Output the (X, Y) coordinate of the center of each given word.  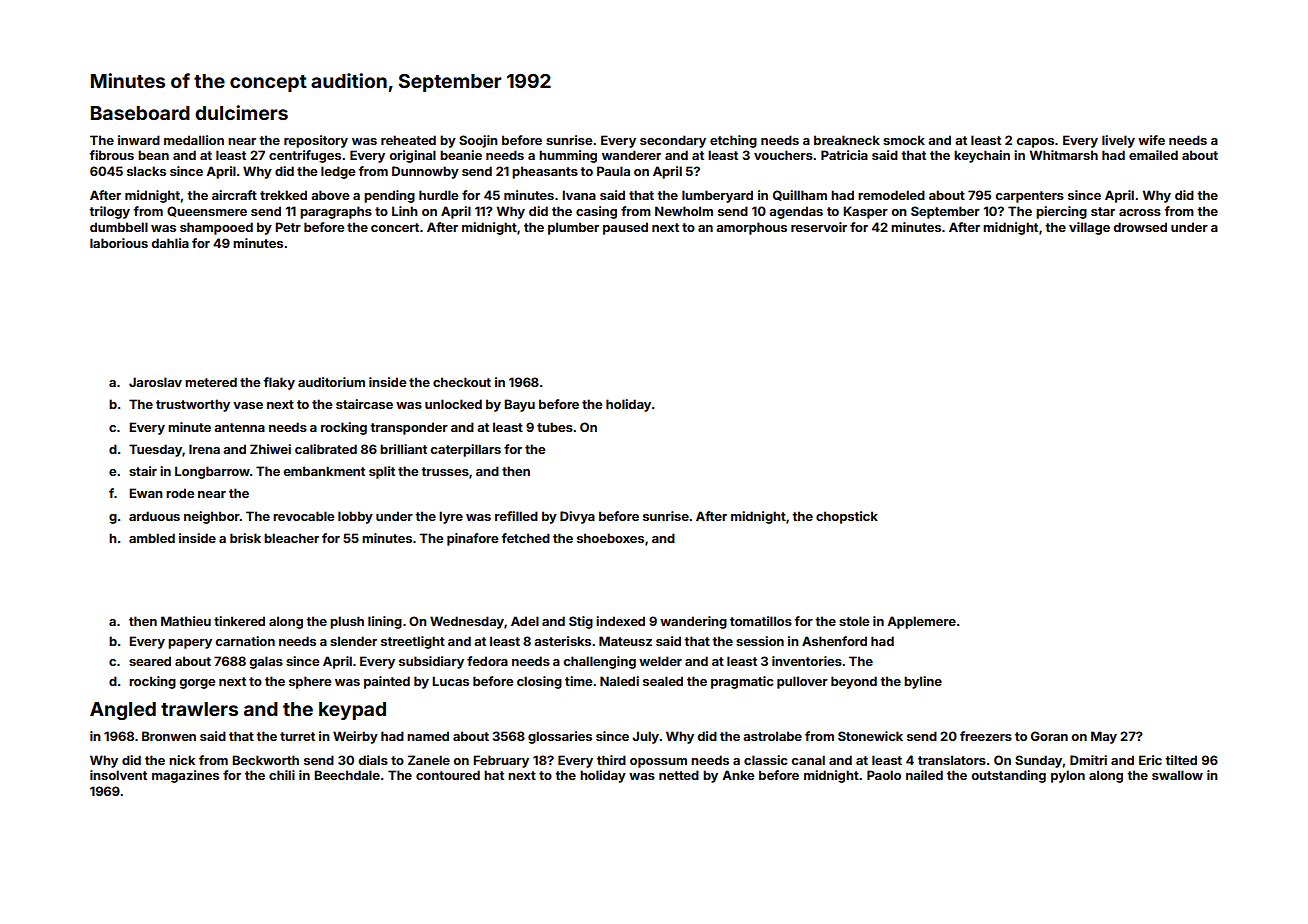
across (1140, 212)
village (1089, 228)
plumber (573, 228)
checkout (462, 382)
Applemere (921, 622)
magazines (185, 776)
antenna (239, 427)
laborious (119, 243)
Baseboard (140, 113)
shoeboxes (610, 538)
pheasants (545, 172)
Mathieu (186, 621)
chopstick (847, 517)
